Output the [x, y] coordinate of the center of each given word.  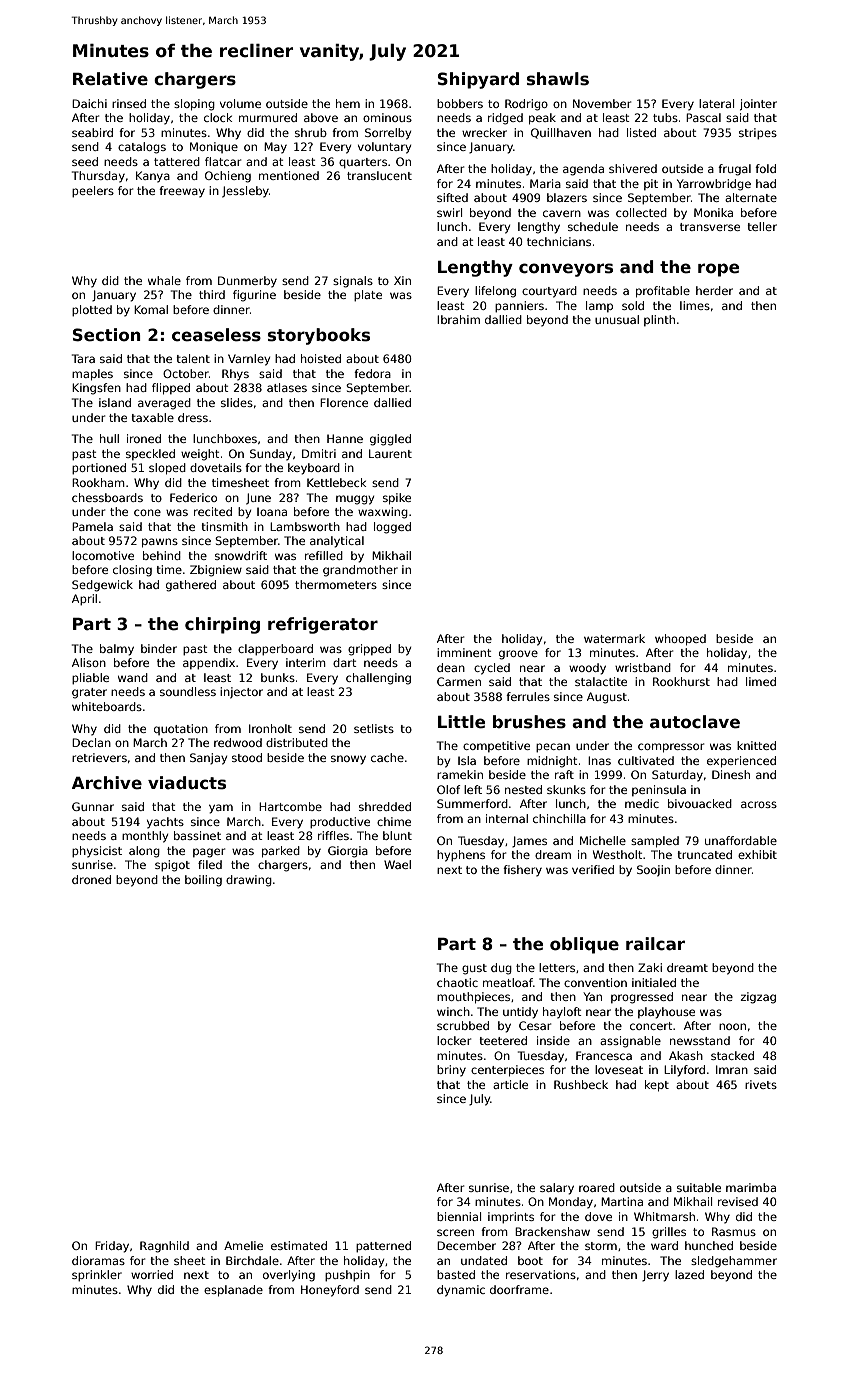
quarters [363, 163]
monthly [145, 837]
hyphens [461, 856]
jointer [758, 105]
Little [461, 722]
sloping [194, 105]
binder [159, 648]
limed [761, 681]
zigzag [758, 998]
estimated [299, 1245]
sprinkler [97, 1276]
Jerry [655, 1276]
